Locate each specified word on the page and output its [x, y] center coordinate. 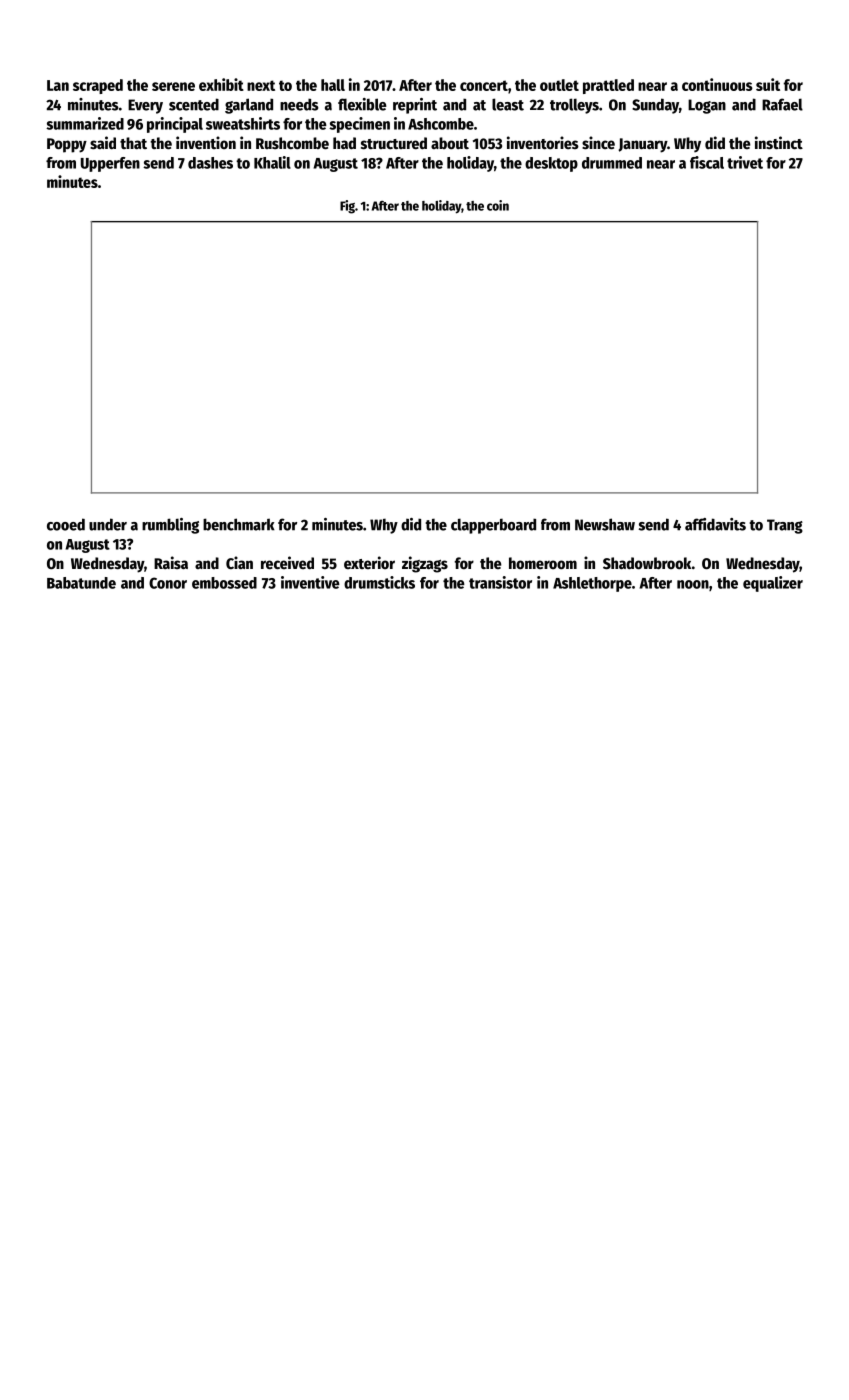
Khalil [272, 162]
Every [145, 106]
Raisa [171, 562]
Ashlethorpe [592, 584]
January [642, 145]
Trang [785, 526]
